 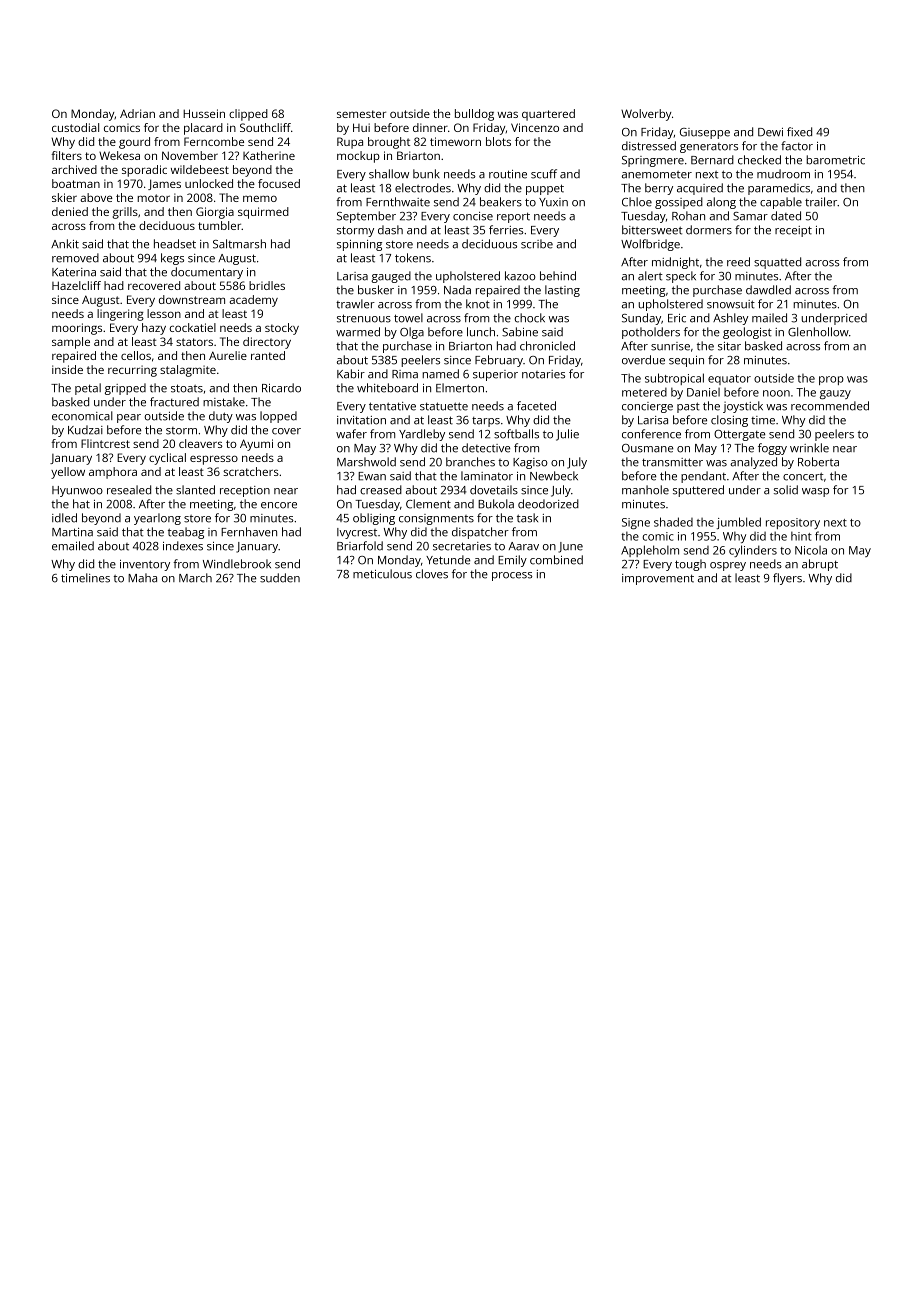 I want to click on Briarfold, so click(x=360, y=546).
